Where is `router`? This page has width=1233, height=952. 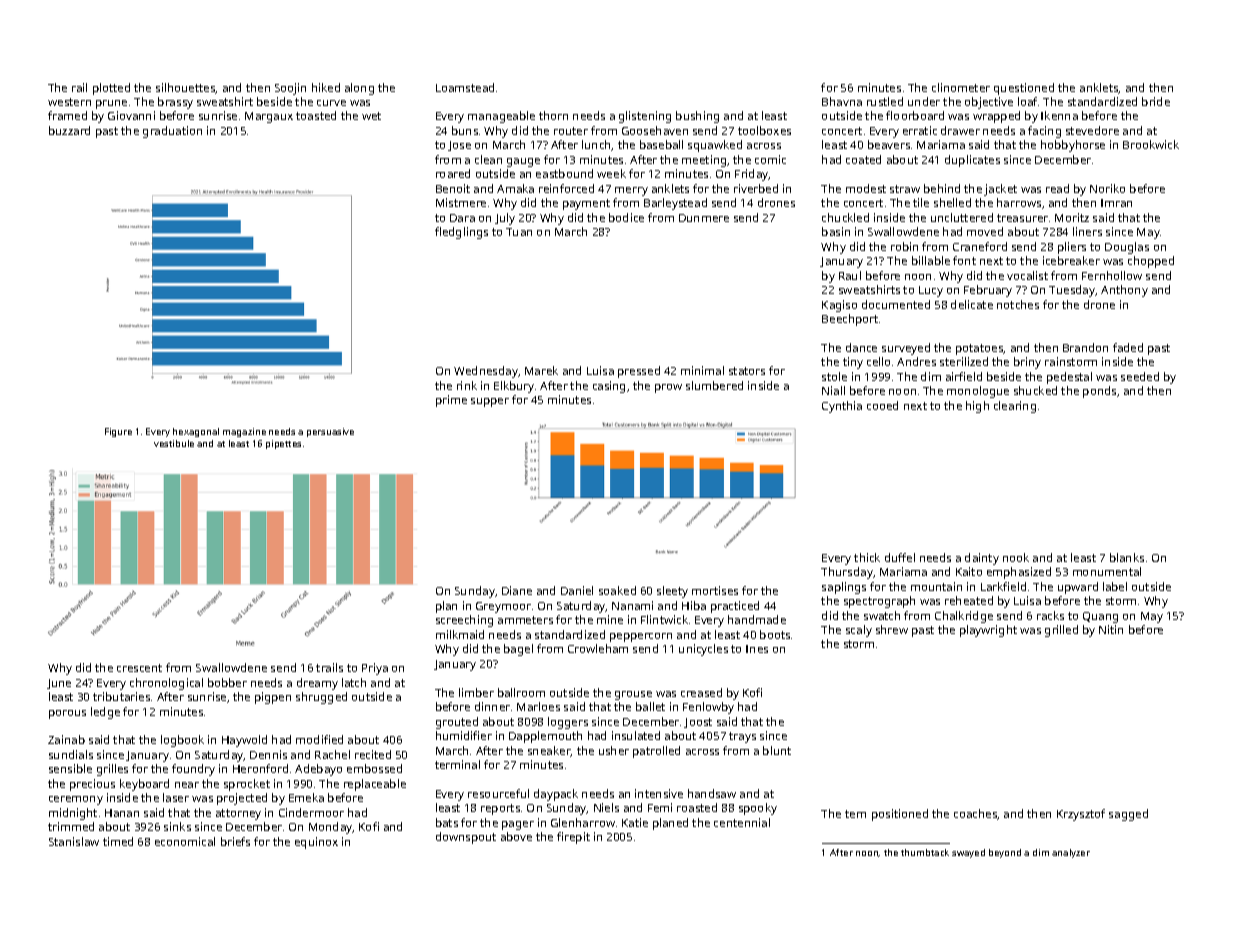
router is located at coordinates (571, 131).
